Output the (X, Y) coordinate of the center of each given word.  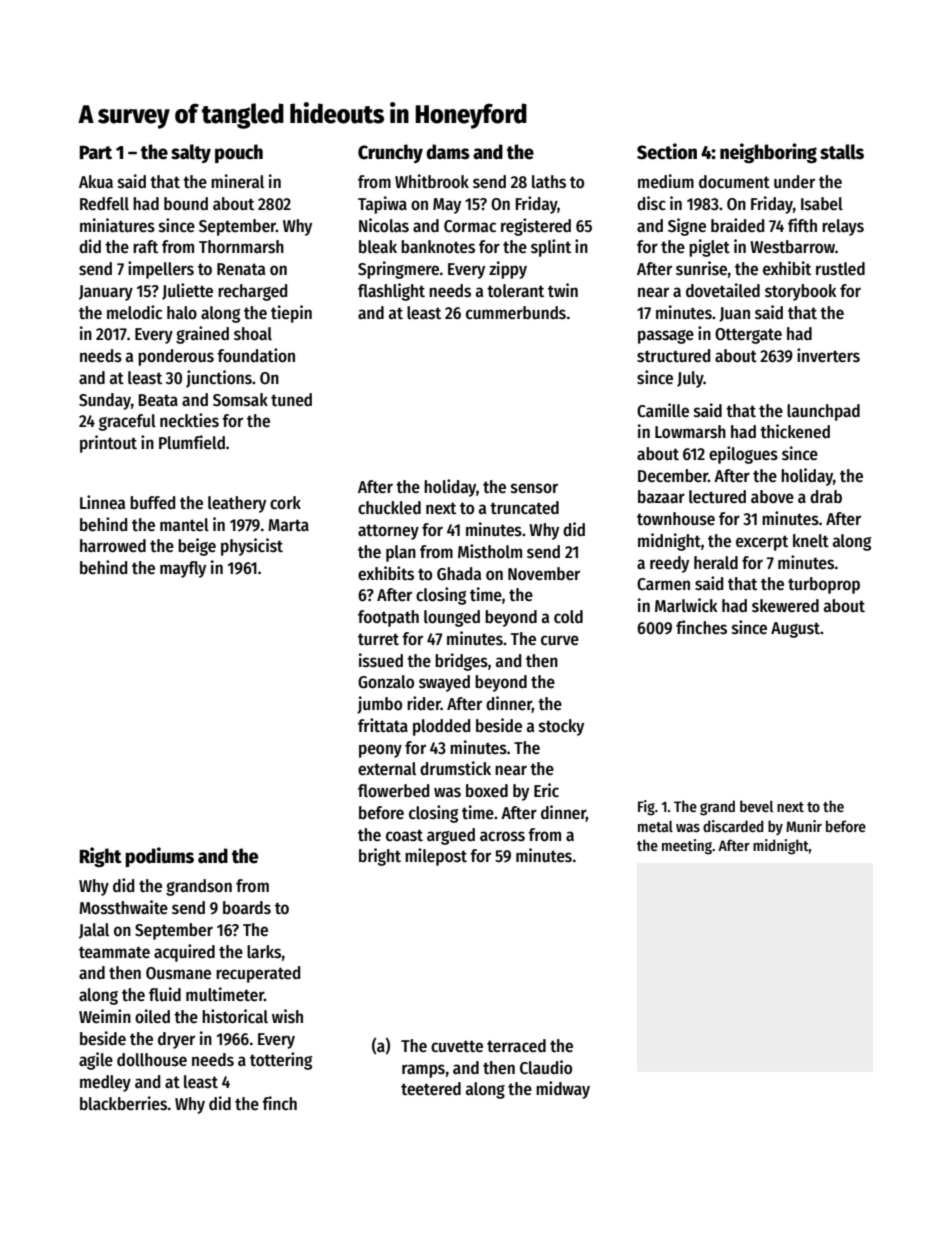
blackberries (123, 1103)
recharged (252, 292)
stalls (842, 152)
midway (563, 1090)
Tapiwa (382, 205)
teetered (431, 1089)
